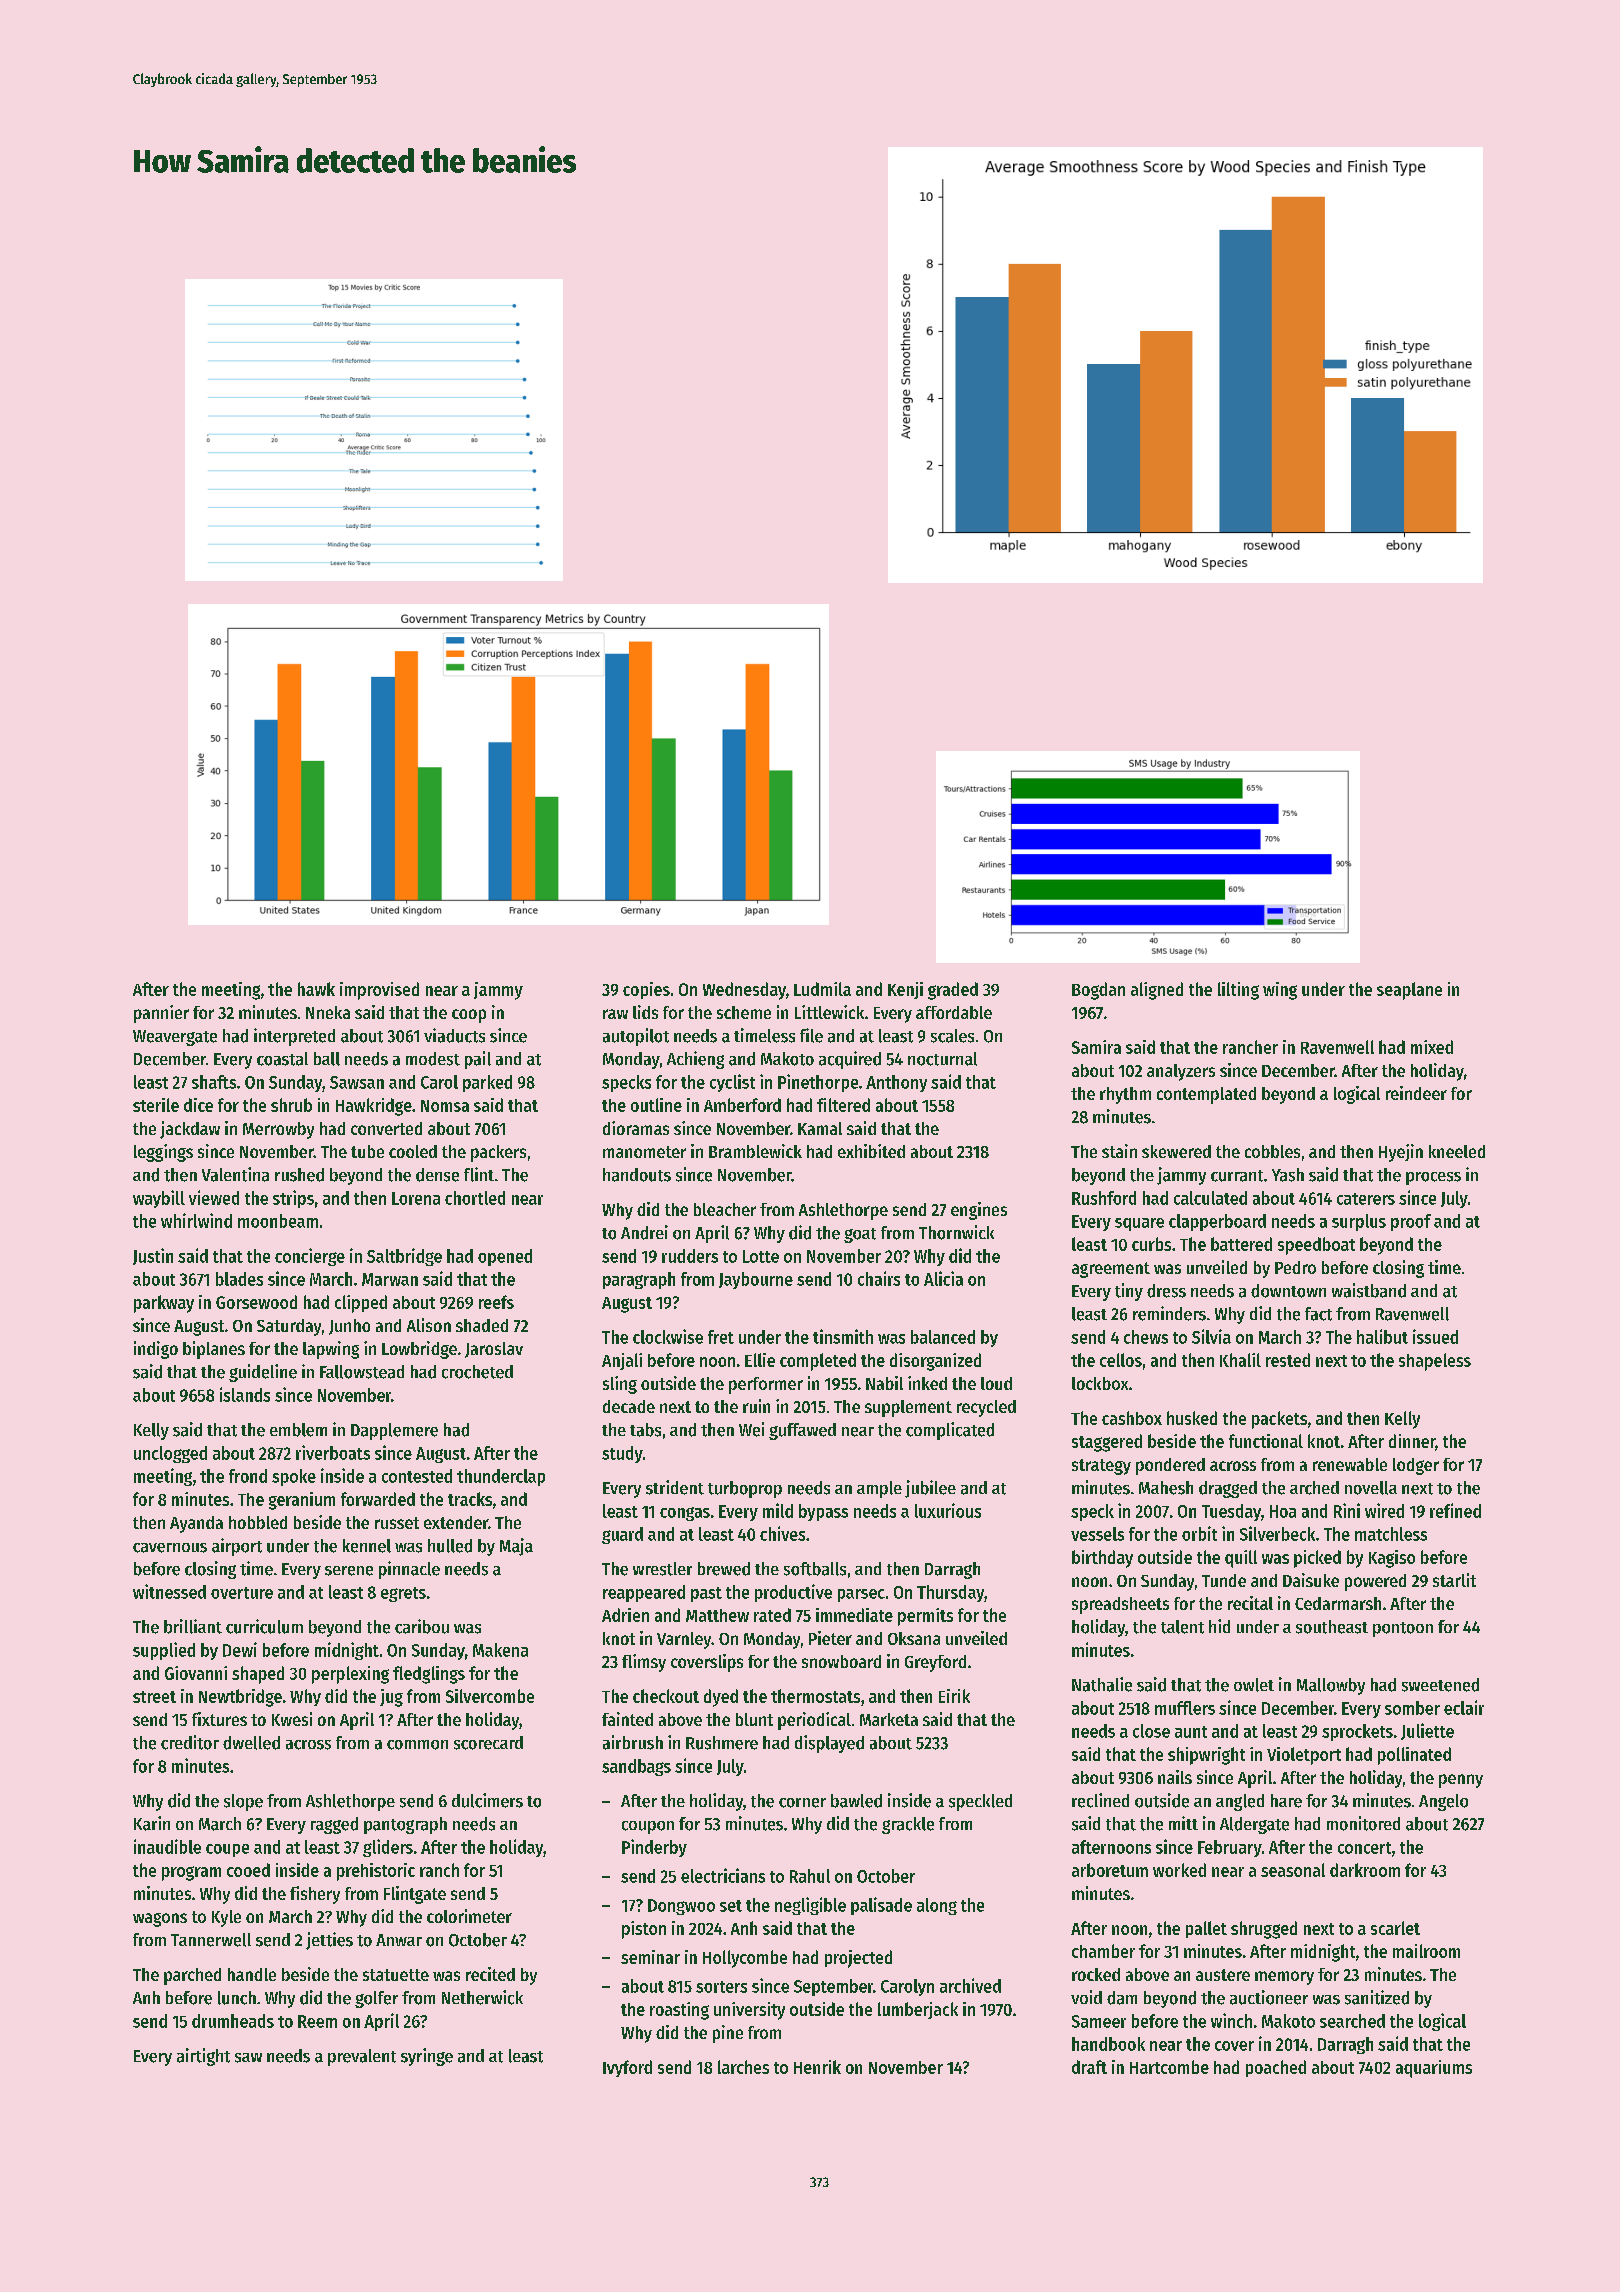  Describe the element at coordinates (810, 1906) in the image. I see `negligible` at that location.
